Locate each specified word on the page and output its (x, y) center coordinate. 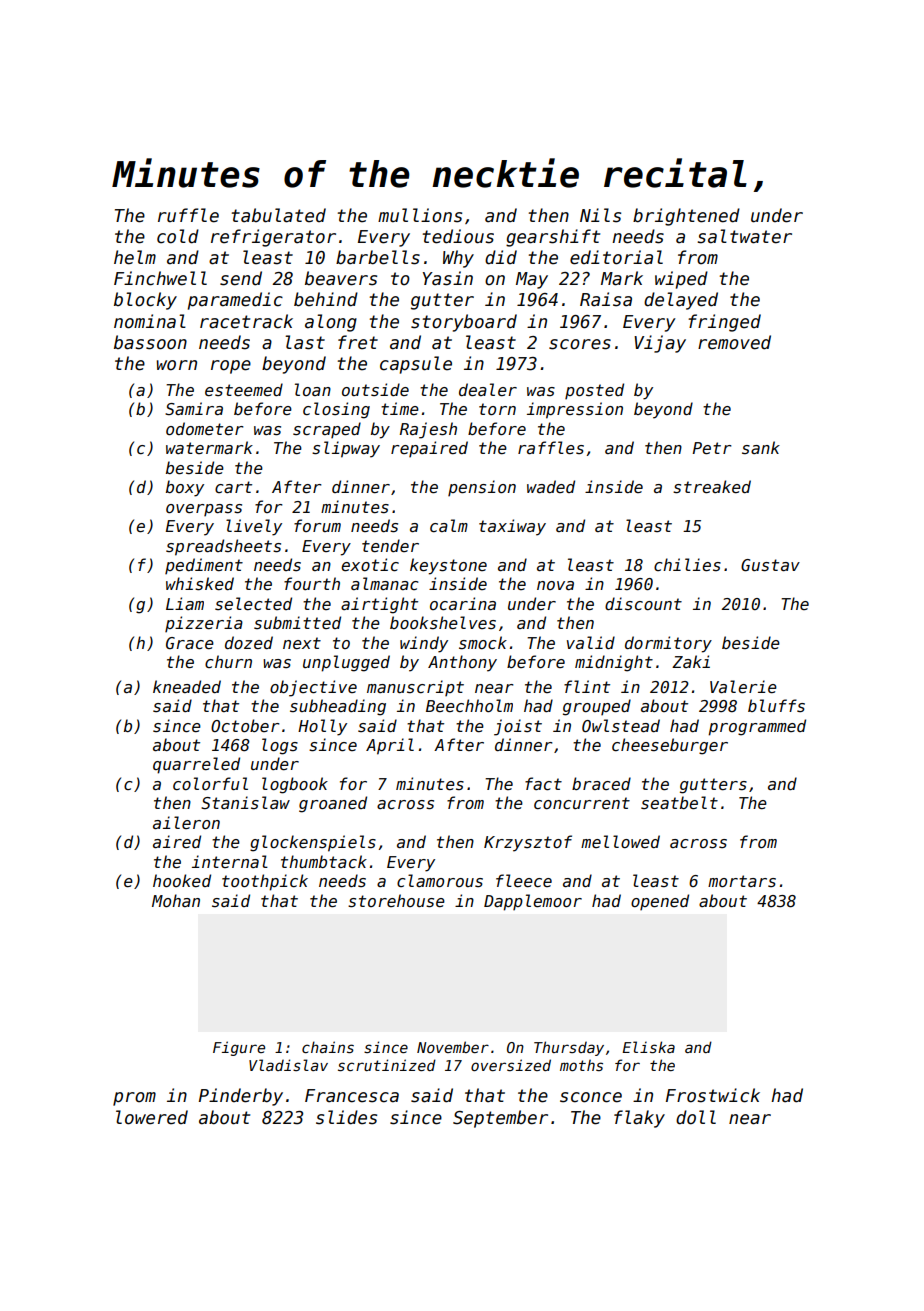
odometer (205, 429)
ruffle (188, 215)
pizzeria (204, 624)
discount (643, 603)
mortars (742, 881)
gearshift (553, 238)
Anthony (462, 663)
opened (660, 902)
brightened (686, 217)
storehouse (396, 901)
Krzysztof (528, 843)
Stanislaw (245, 802)
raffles (551, 448)
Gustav (770, 565)
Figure (239, 1048)
